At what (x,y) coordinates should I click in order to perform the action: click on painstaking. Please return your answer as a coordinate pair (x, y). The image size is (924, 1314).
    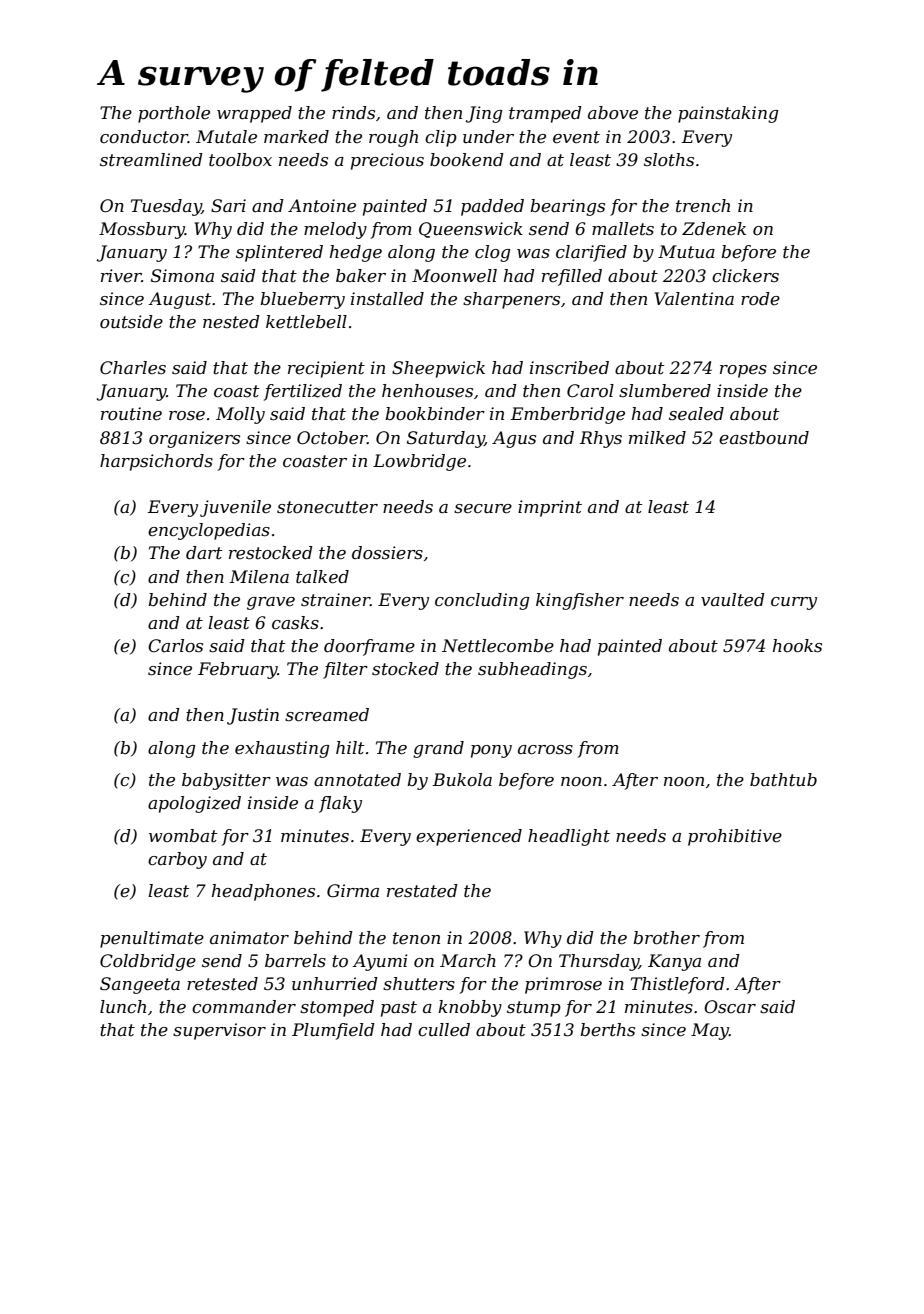
    Looking at the image, I should click on (728, 114).
